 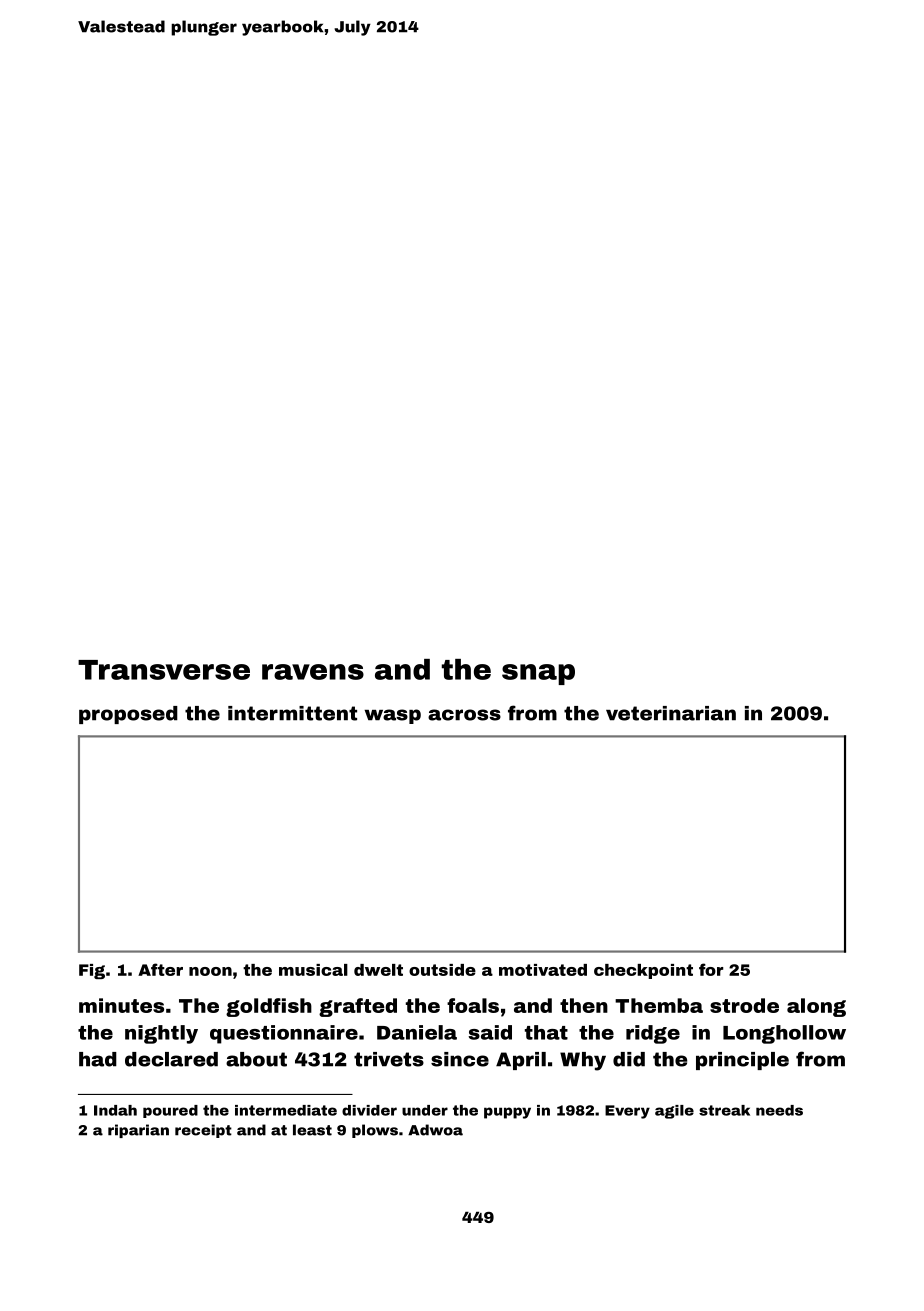 What do you see at coordinates (312, 1130) in the screenshot?
I see `least` at bounding box center [312, 1130].
